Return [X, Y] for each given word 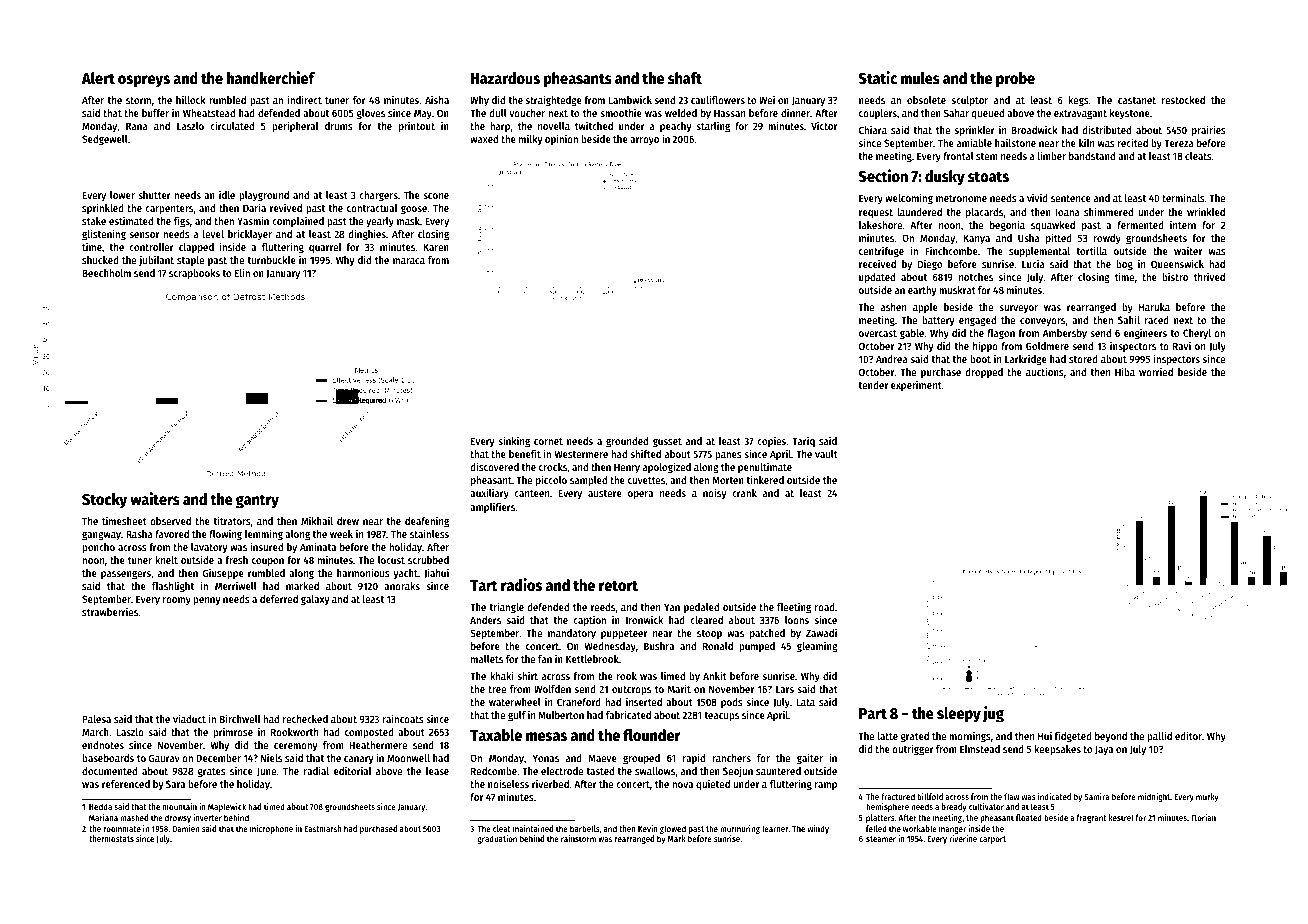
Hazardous [505, 78]
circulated [232, 125]
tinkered [765, 479]
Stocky [104, 501]
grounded [627, 442]
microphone [271, 829]
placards [984, 213]
